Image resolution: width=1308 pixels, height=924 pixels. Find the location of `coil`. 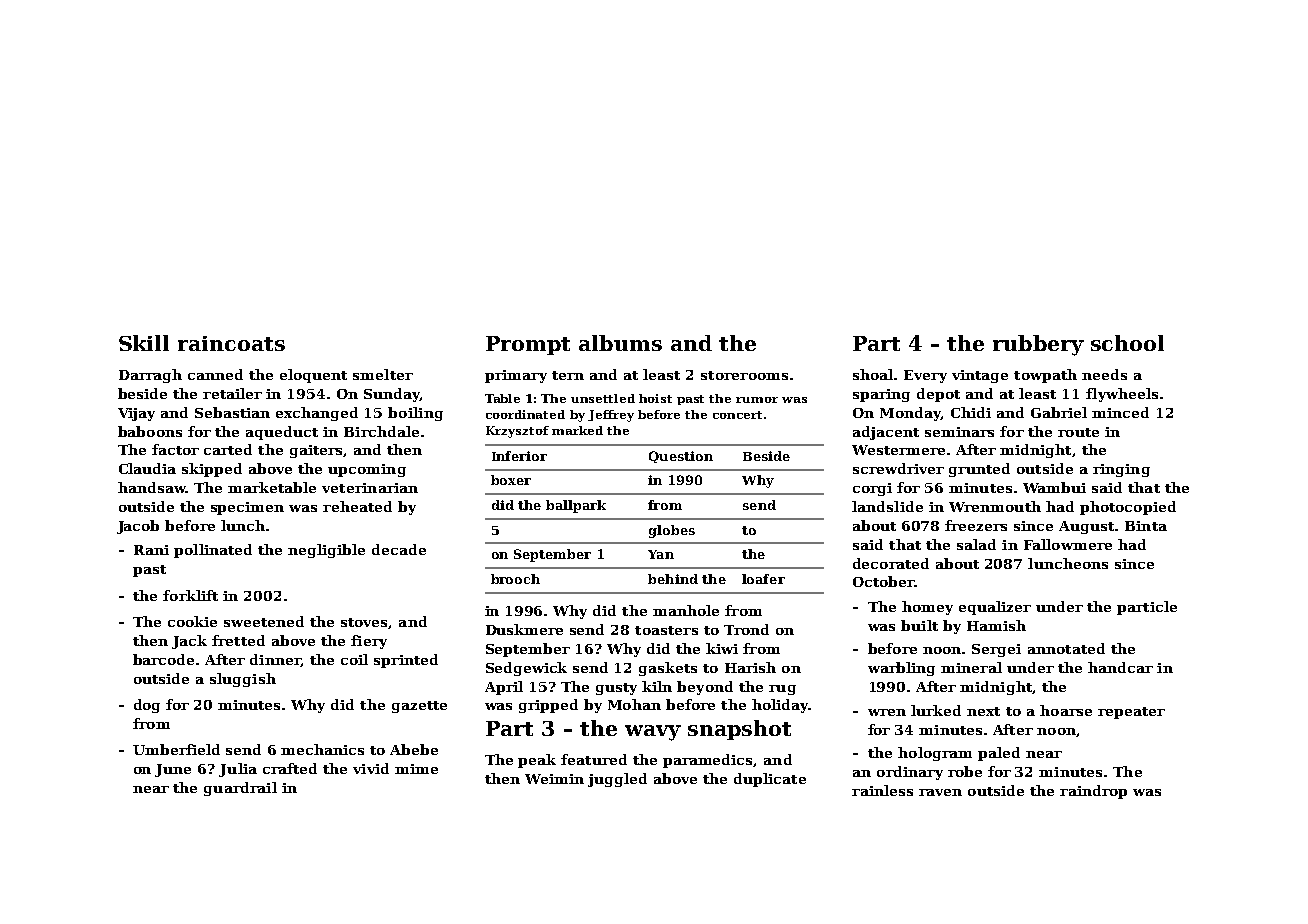

coil is located at coordinates (354, 659).
